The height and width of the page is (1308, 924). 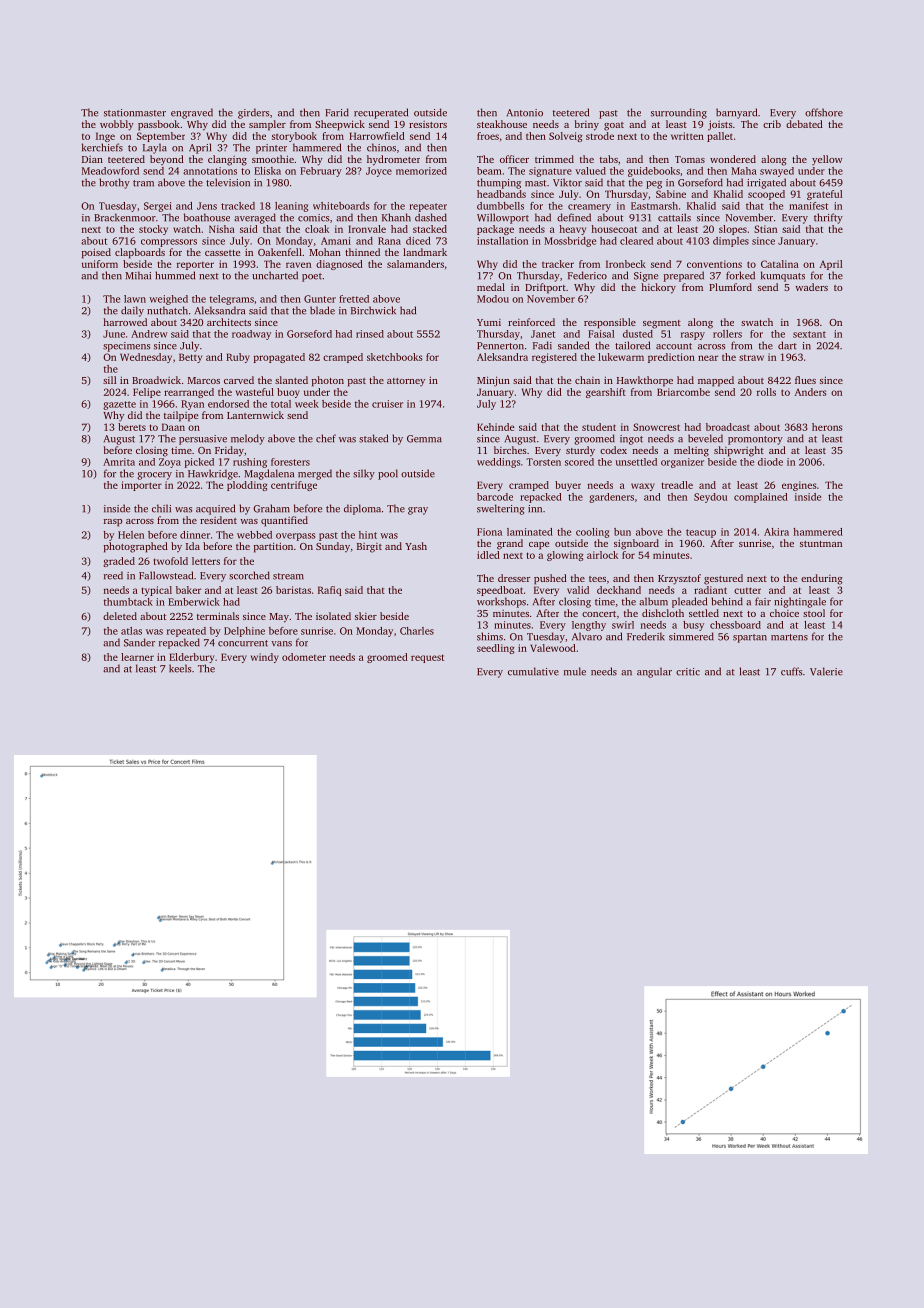 What do you see at coordinates (265, 658) in the page?
I see `windy` at bounding box center [265, 658].
